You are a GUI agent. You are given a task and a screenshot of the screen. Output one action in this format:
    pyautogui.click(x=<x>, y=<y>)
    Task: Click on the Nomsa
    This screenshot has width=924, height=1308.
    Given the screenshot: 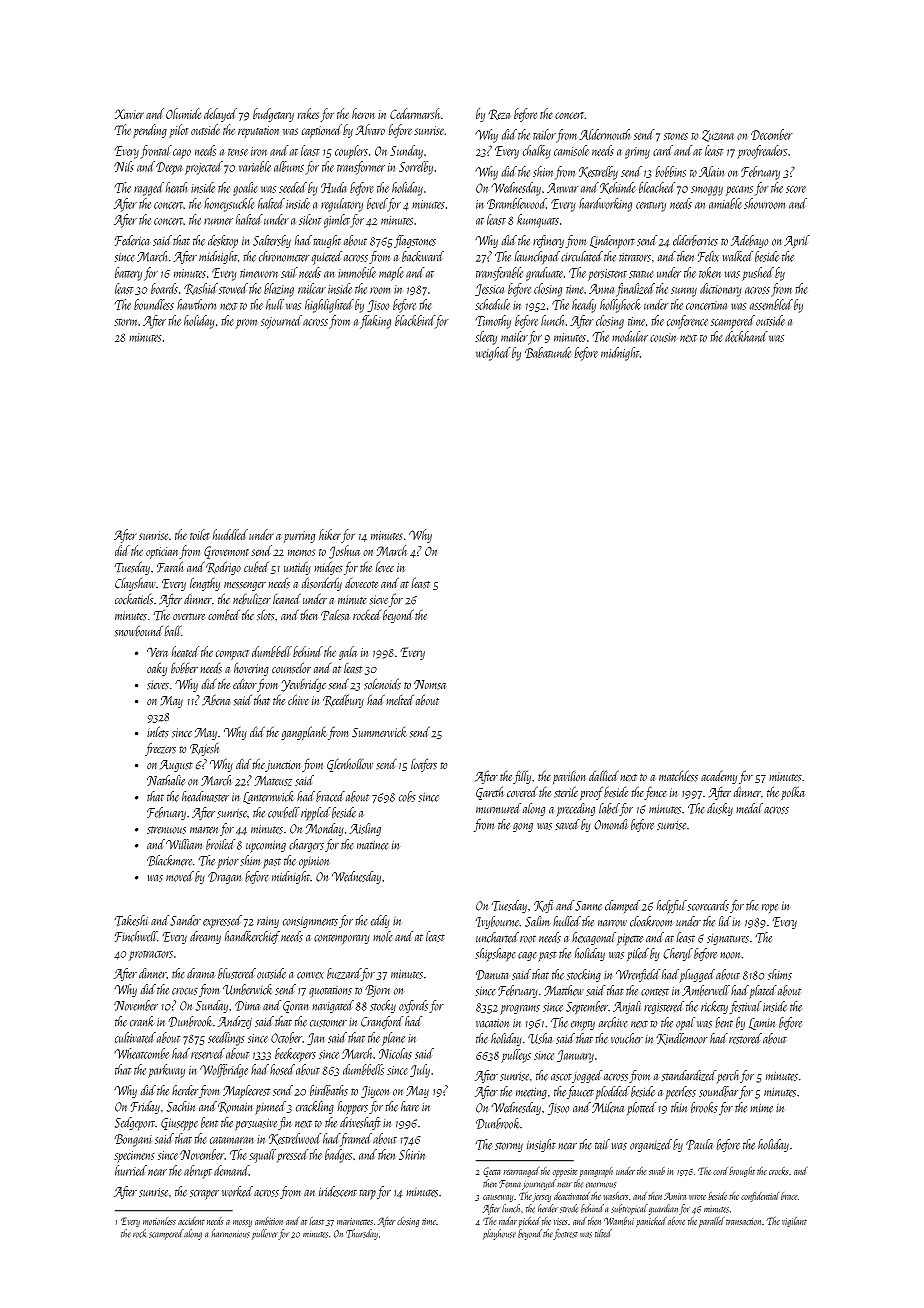 What is the action you would take?
    pyautogui.click(x=430, y=684)
